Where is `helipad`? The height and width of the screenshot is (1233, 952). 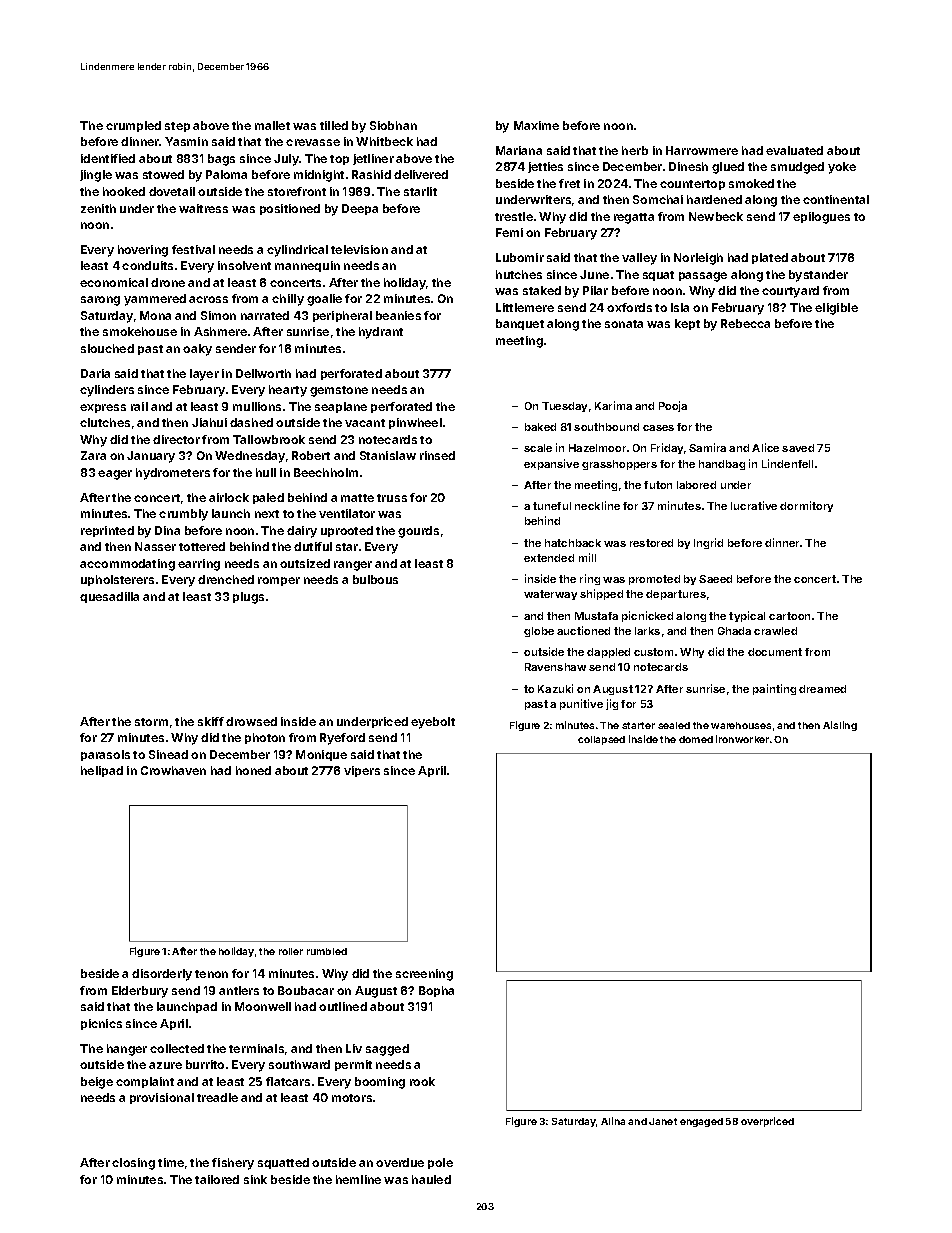
helipad is located at coordinates (102, 771).
